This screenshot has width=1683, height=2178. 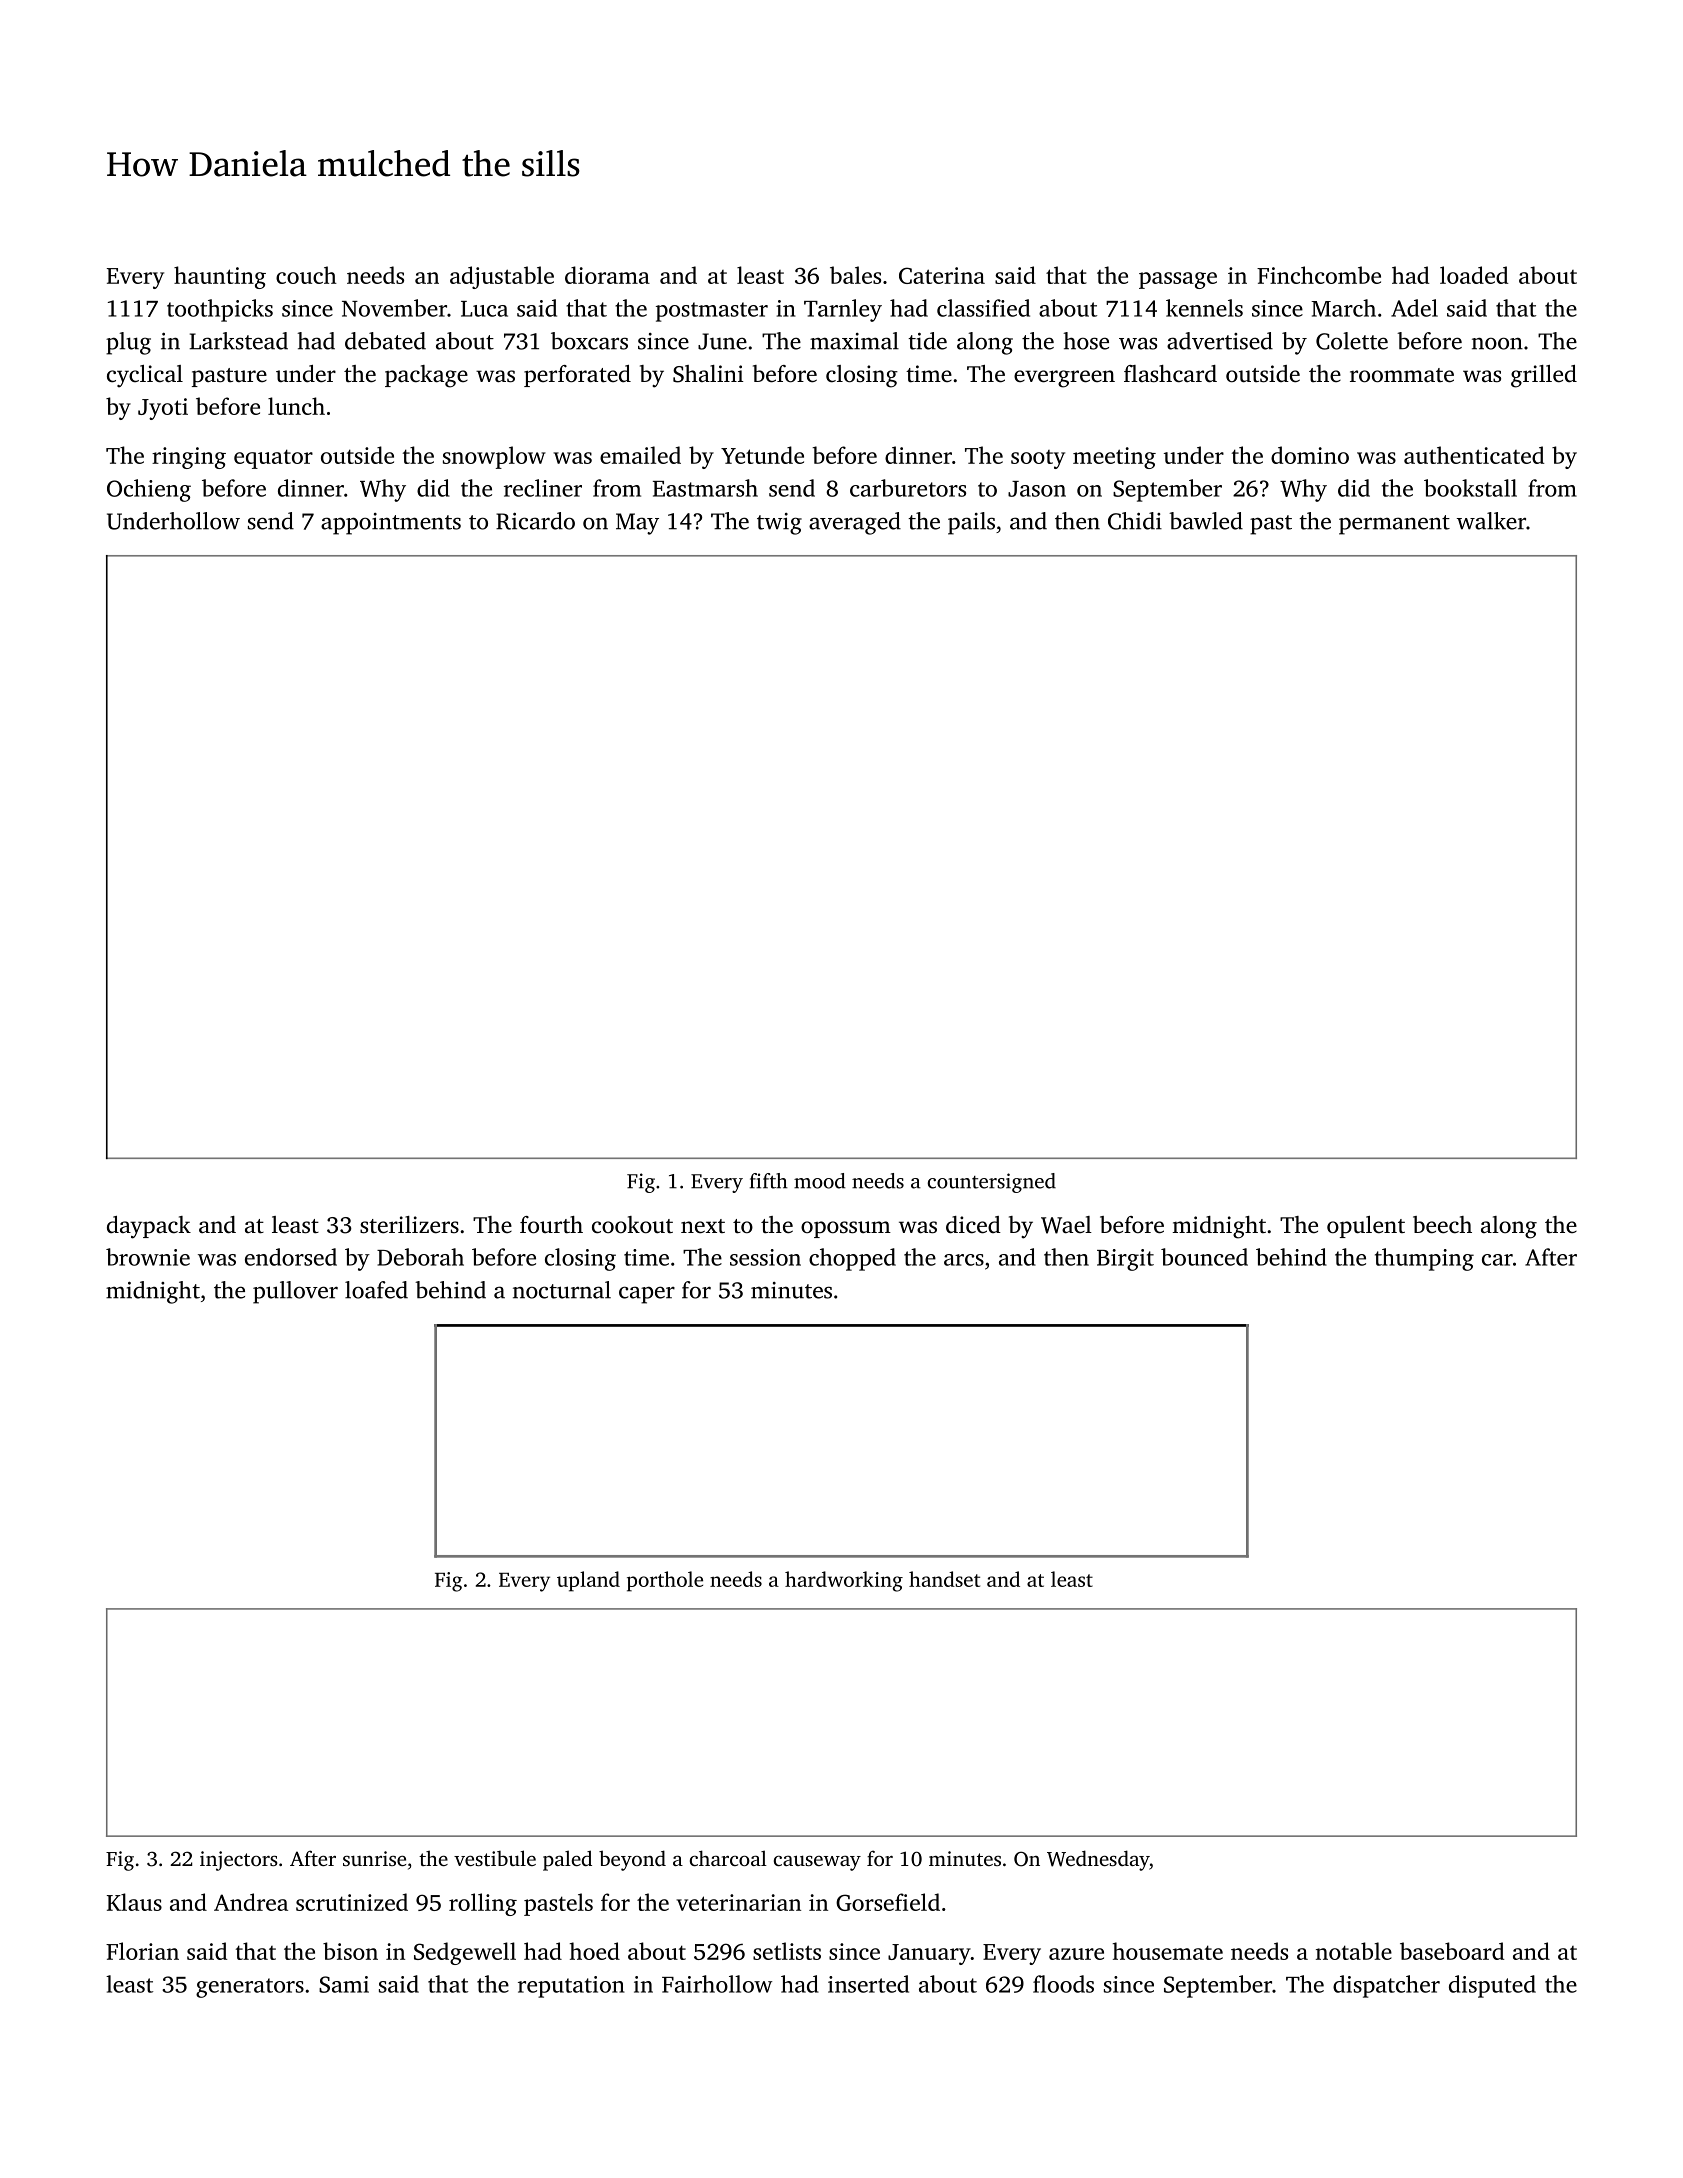 I want to click on countersigned, so click(x=991, y=1183).
